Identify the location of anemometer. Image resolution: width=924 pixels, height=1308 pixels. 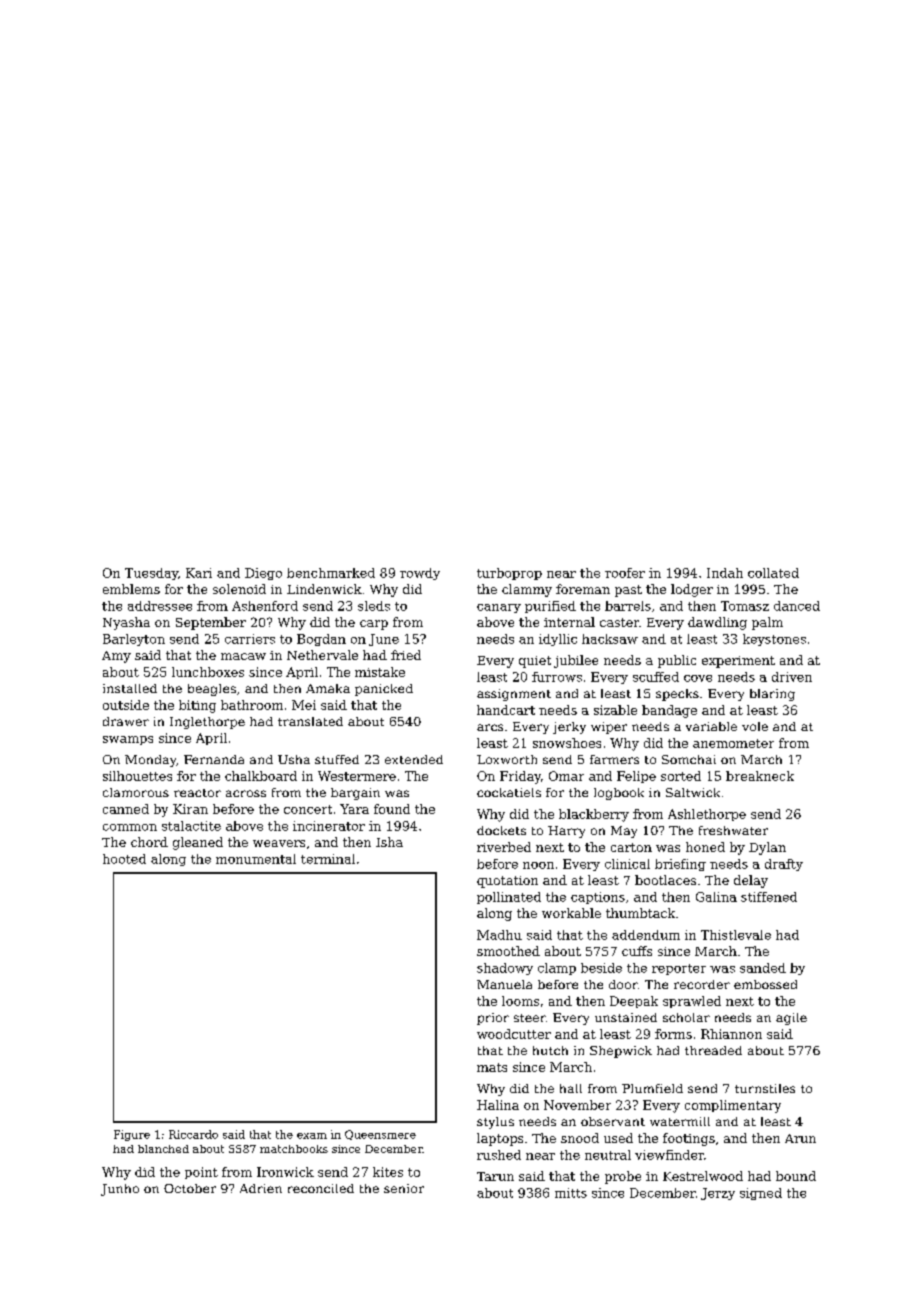
(733, 743).
